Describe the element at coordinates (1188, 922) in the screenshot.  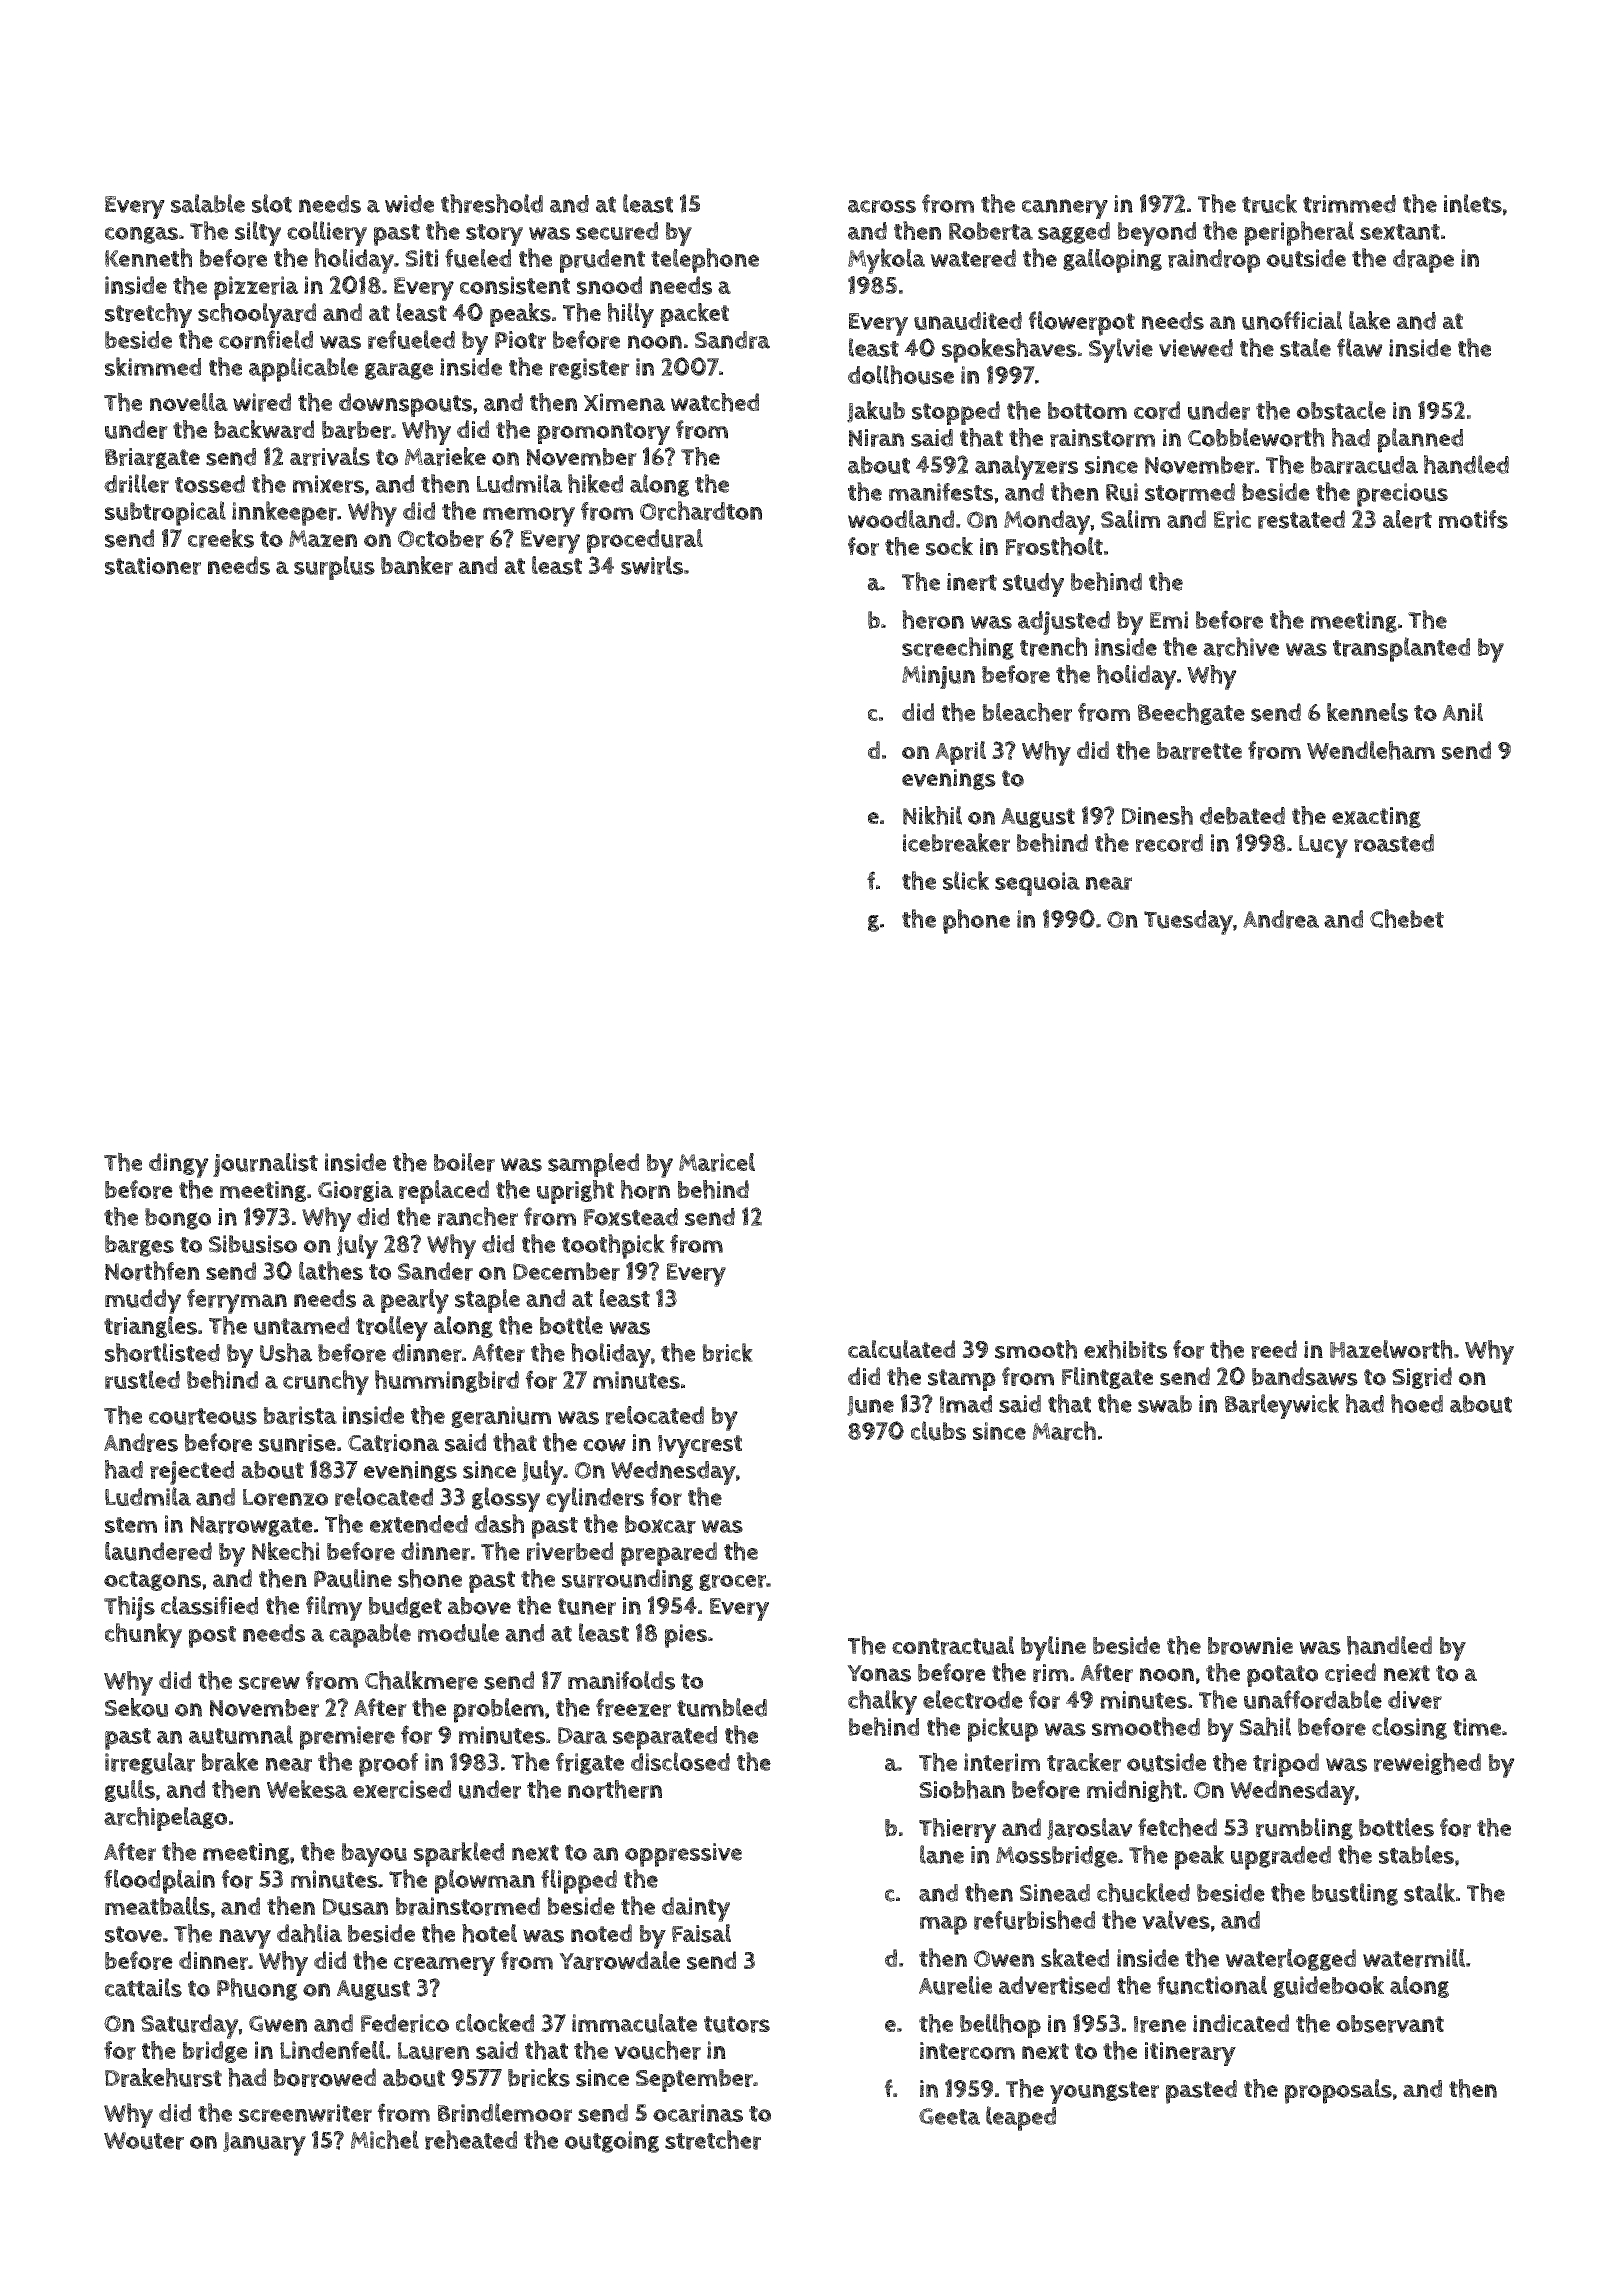
I see `Tuesday` at that location.
